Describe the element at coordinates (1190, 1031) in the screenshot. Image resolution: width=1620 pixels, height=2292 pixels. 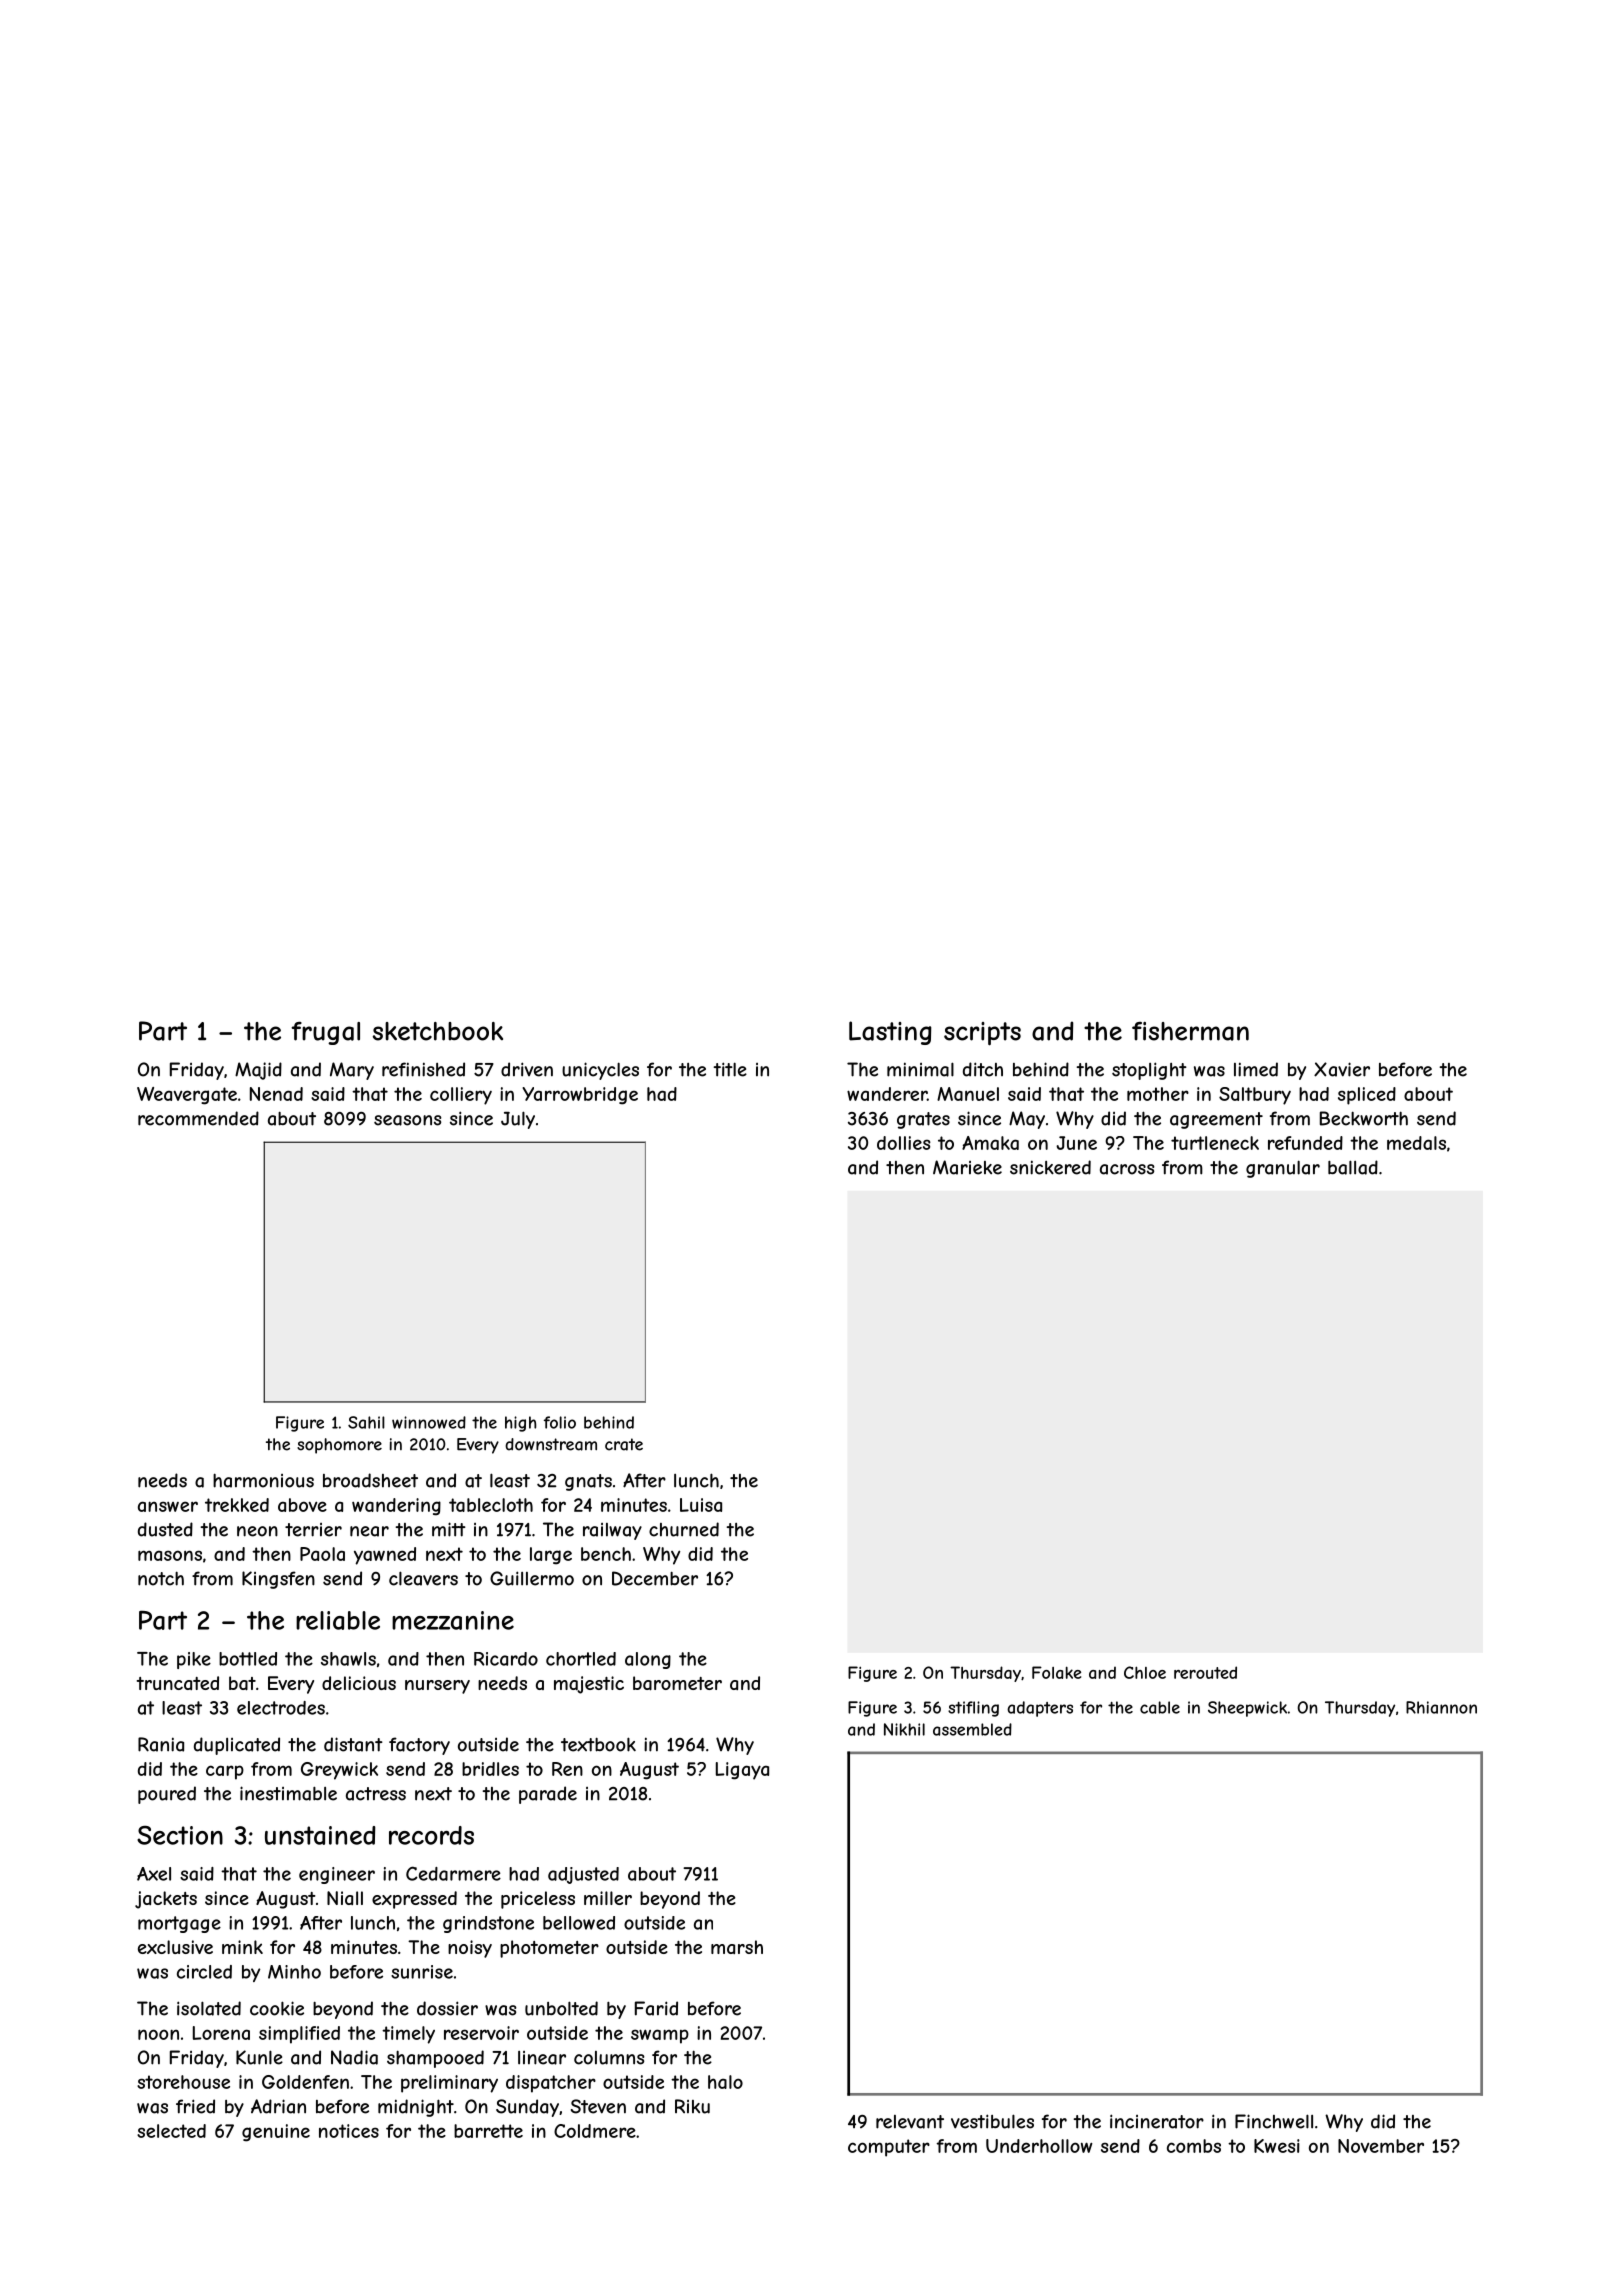
I see `fisherman` at that location.
